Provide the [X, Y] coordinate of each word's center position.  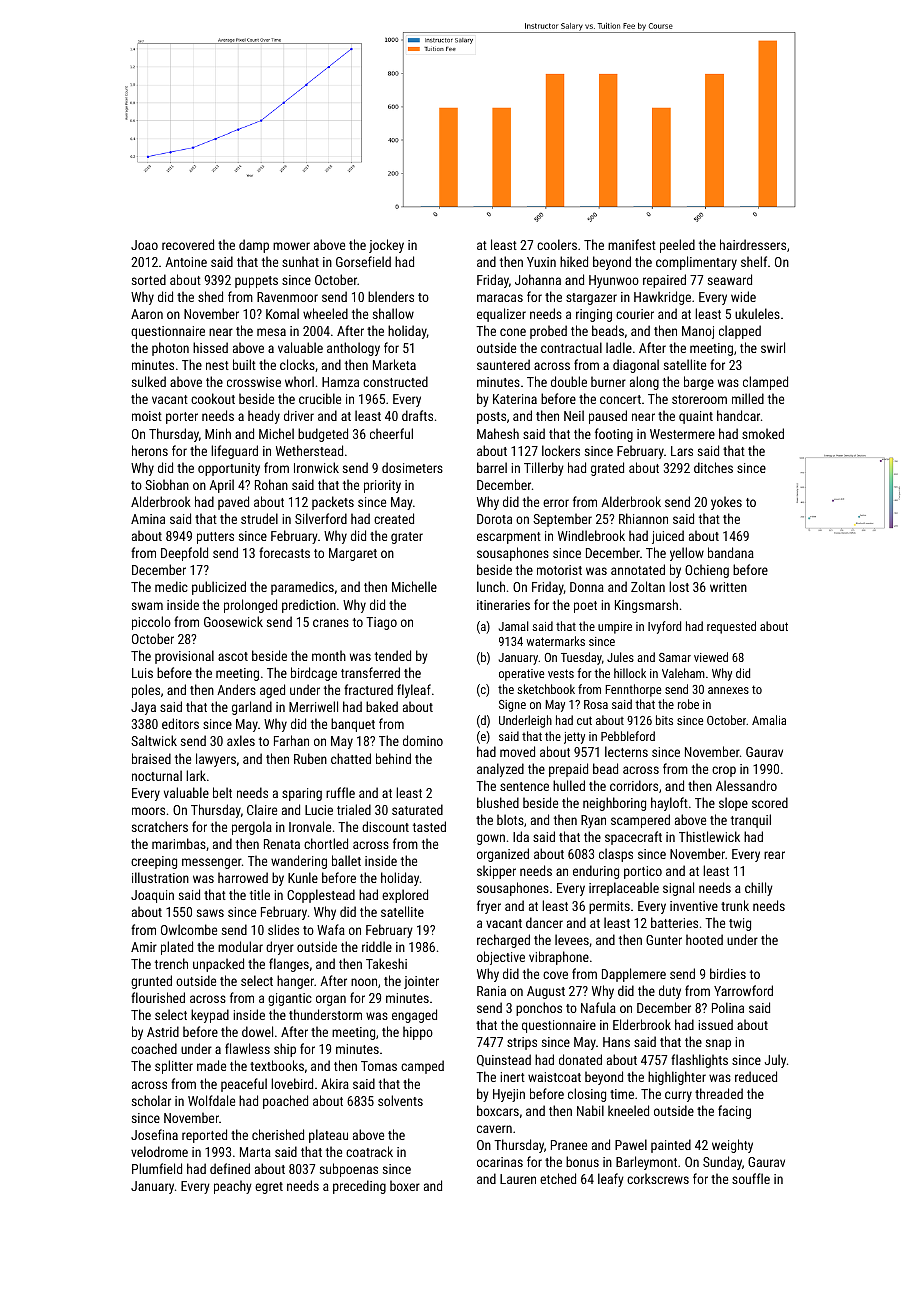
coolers [557, 244]
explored [405, 896]
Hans [616, 1042]
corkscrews [658, 1178]
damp [254, 246]
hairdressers [753, 244]
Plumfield [157, 1168]
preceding [359, 1187]
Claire [262, 809]
